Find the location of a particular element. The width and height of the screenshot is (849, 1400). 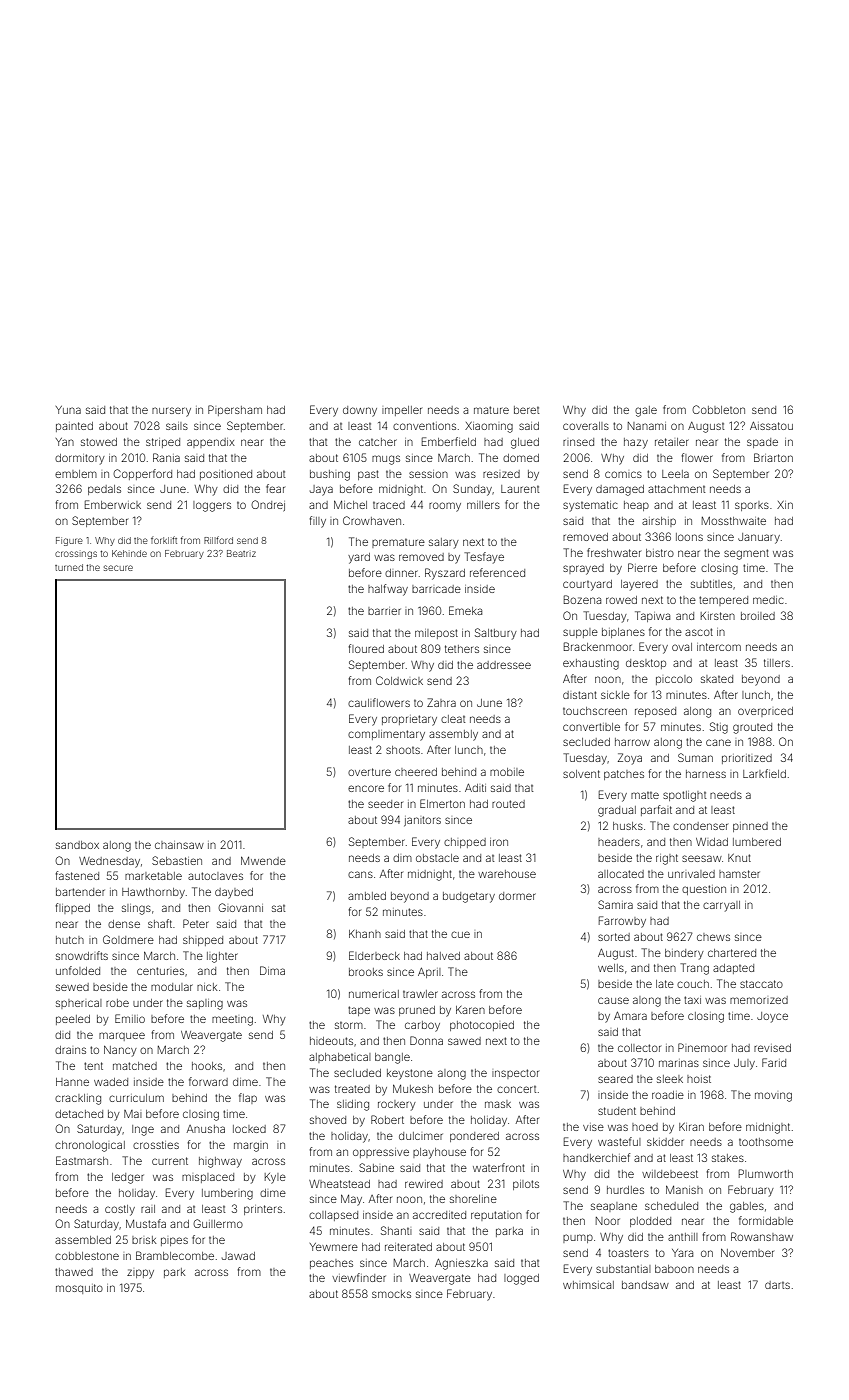

coveralls is located at coordinates (586, 426).
